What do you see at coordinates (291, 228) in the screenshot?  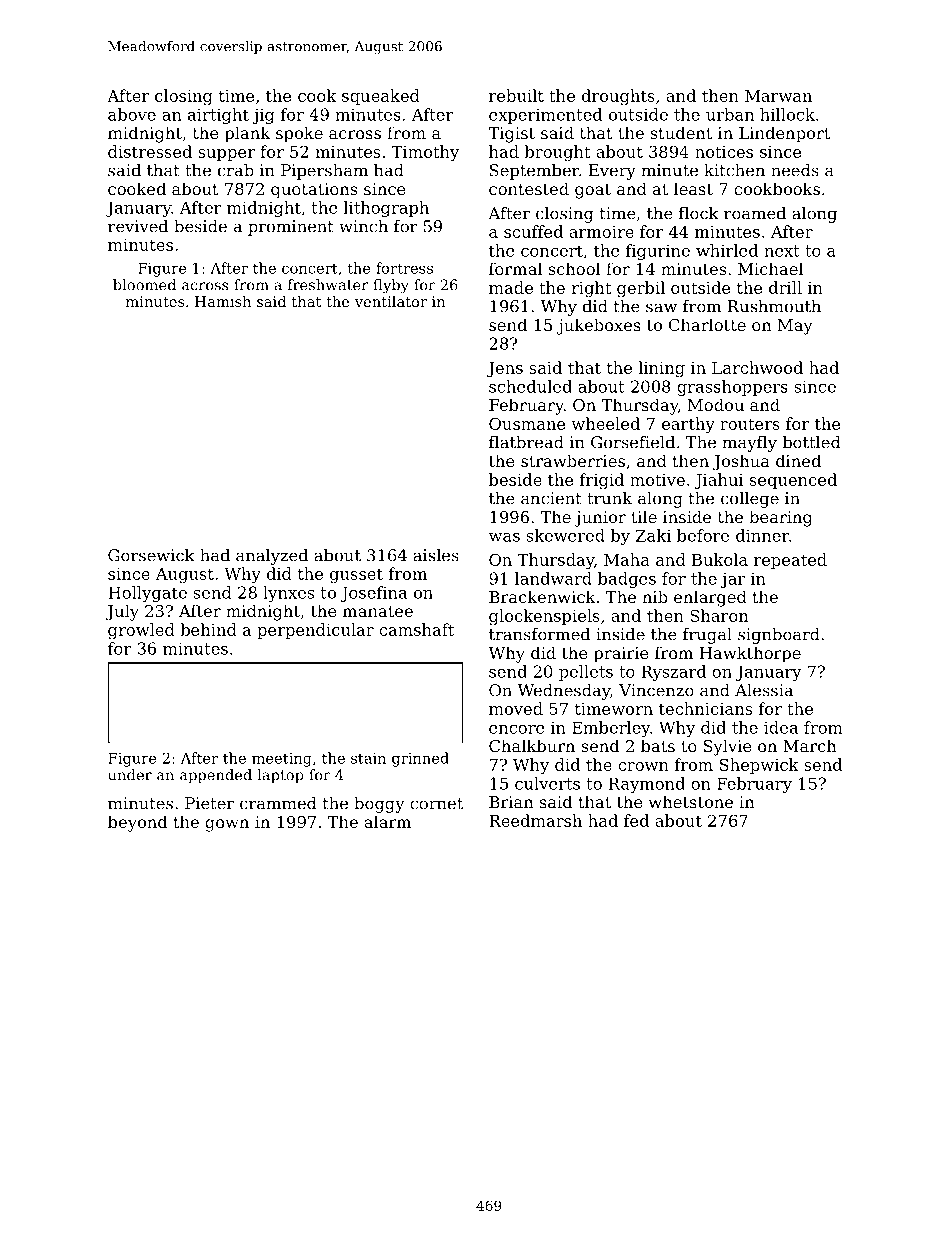 I see `prominent` at bounding box center [291, 228].
